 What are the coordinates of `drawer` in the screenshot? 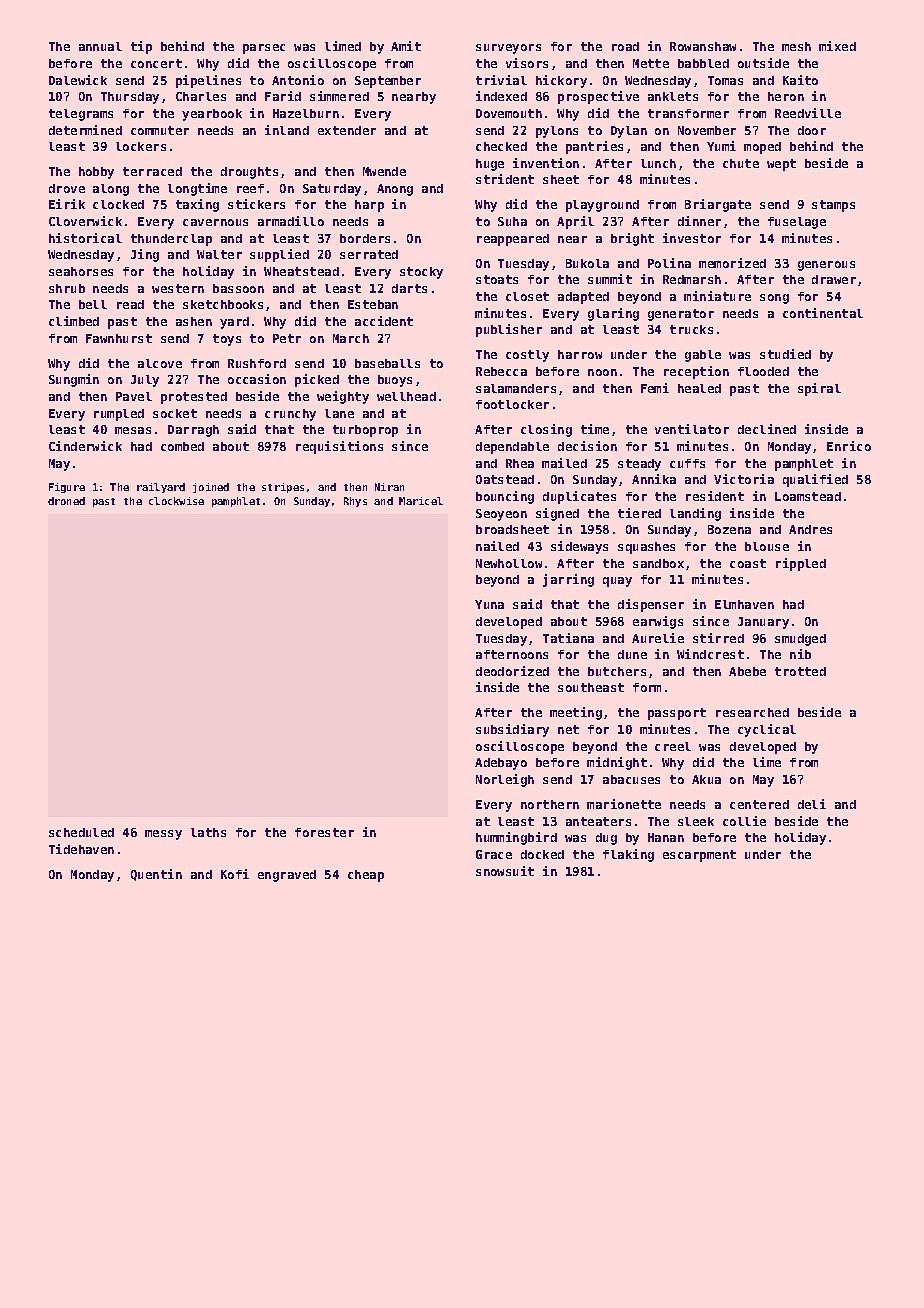 It's located at (834, 279).
